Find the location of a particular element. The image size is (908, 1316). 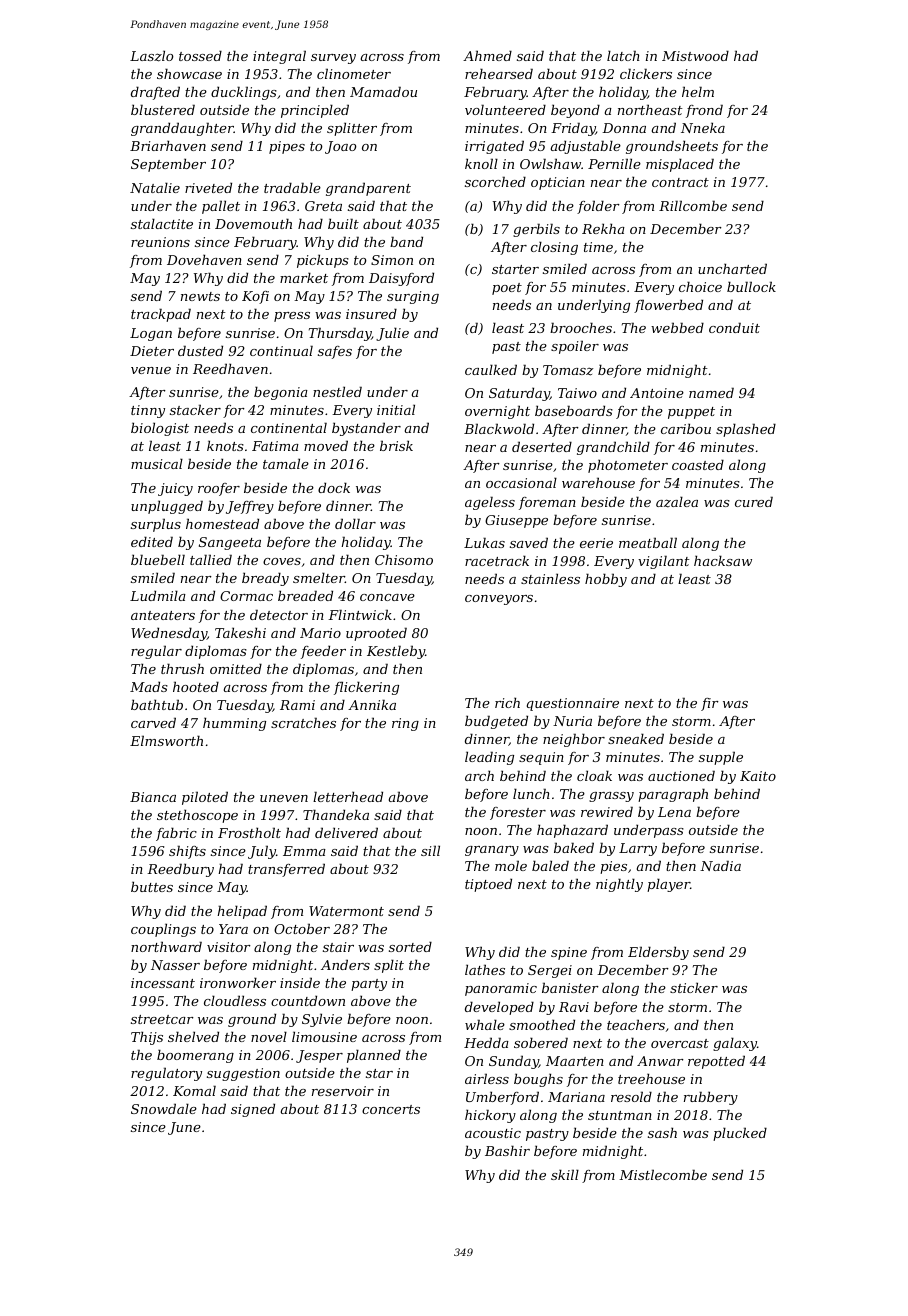

couplings is located at coordinates (163, 930).
